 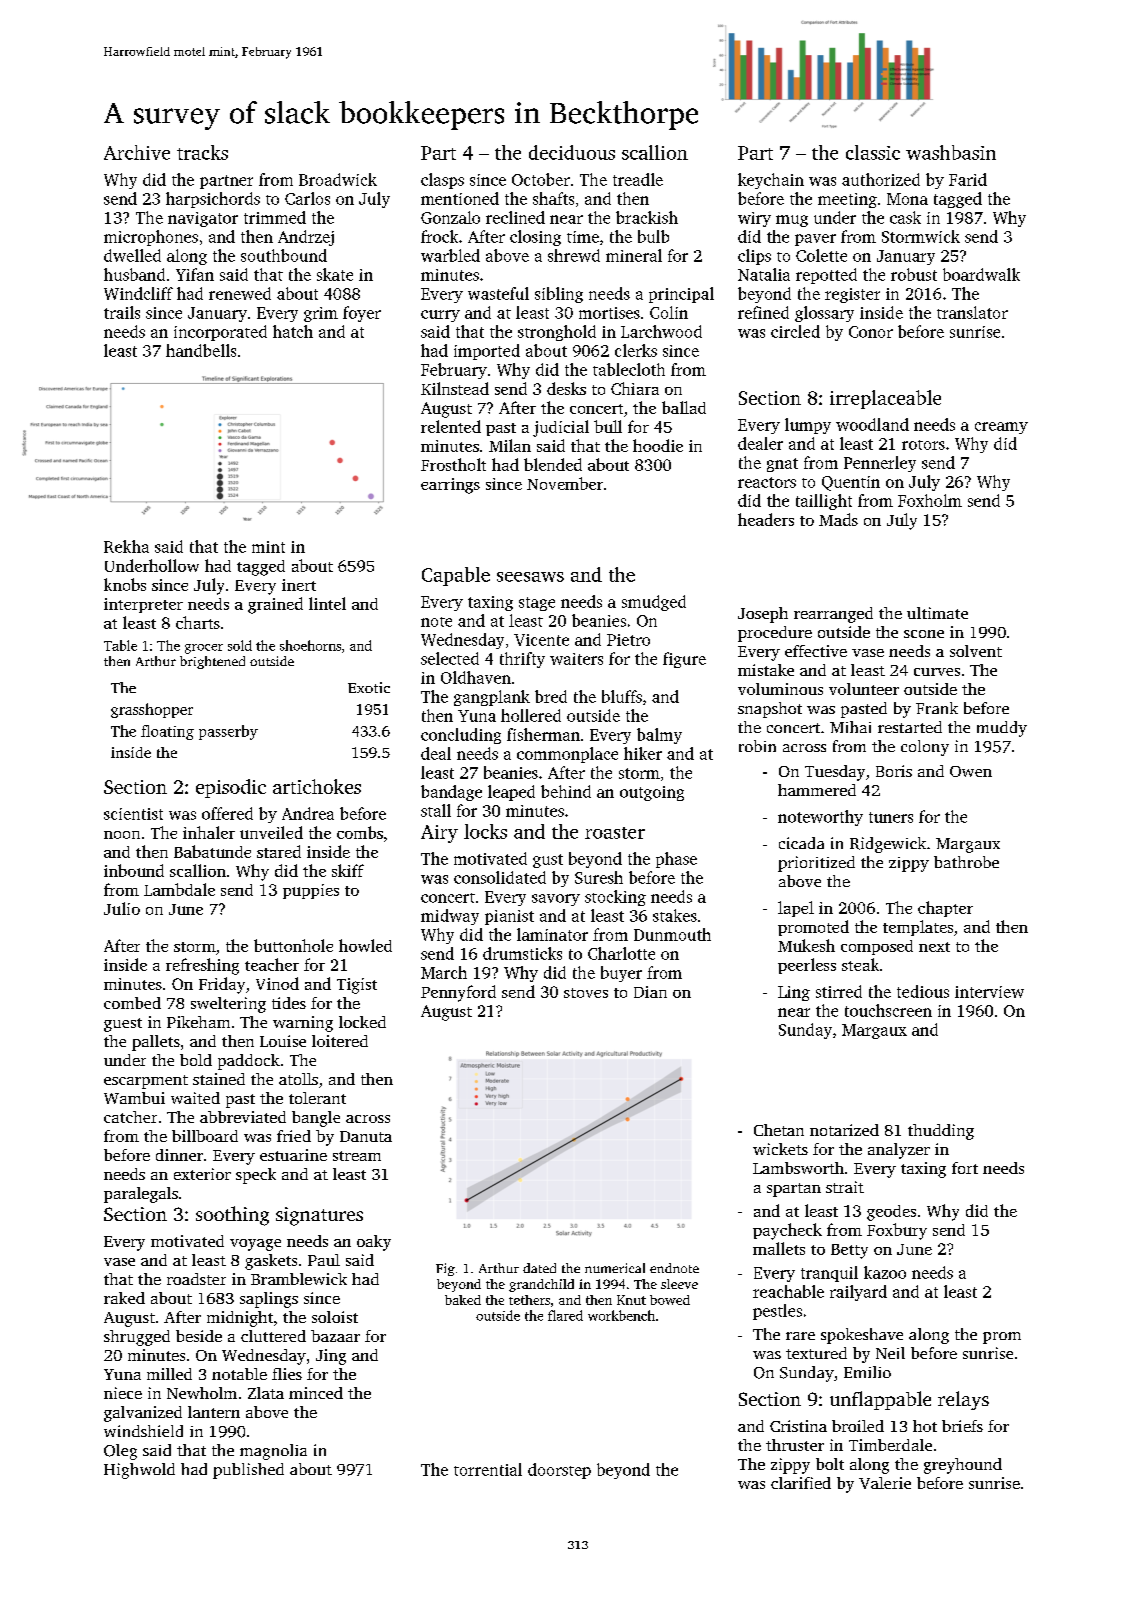 What do you see at coordinates (559, 1471) in the image?
I see `doorstep` at bounding box center [559, 1471].
